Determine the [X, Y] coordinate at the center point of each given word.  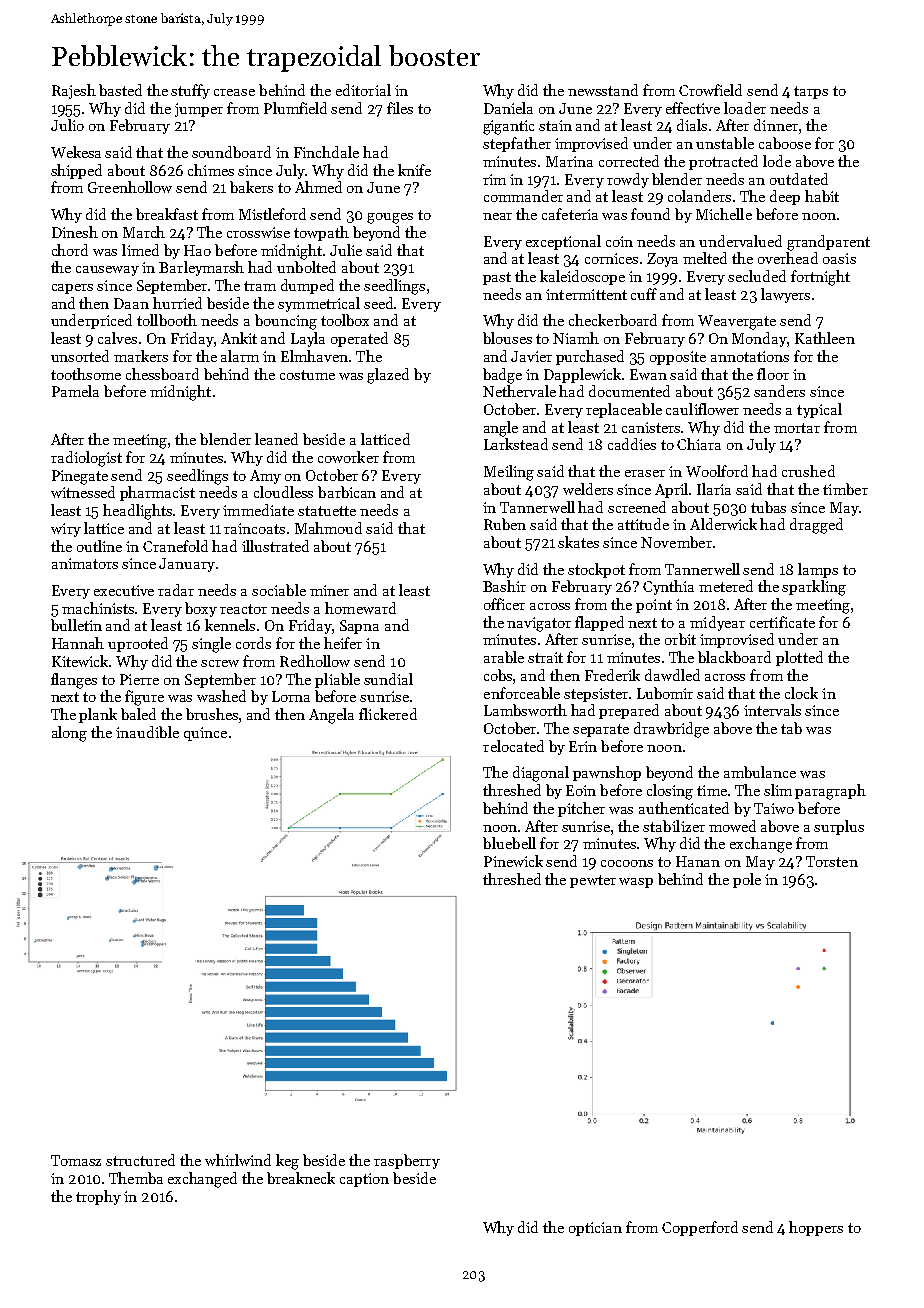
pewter [593, 881]
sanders [779, 391]
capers [72, 289]
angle [501, 429]
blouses [507, 338]
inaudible [147, 732]
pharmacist [157, 493]
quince [205, 734]
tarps [811, 92]
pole [747, 880]
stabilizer [674, 826]
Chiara [699, 444]
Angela [331, 716]
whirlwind [238, 1160]
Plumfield [295, 108]
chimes [211, 170]
